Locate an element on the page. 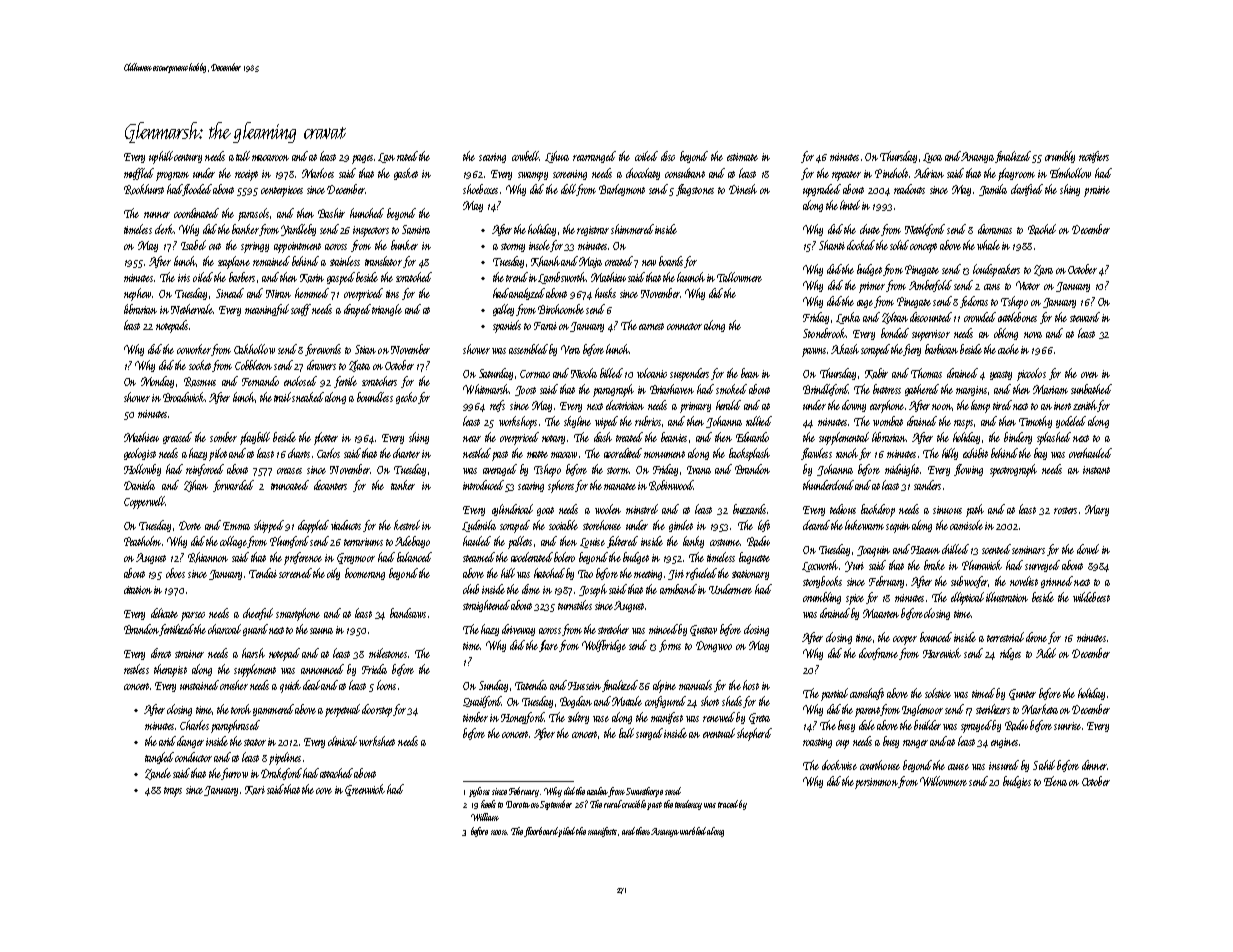  spheres is located at coordinates (561, 486).
